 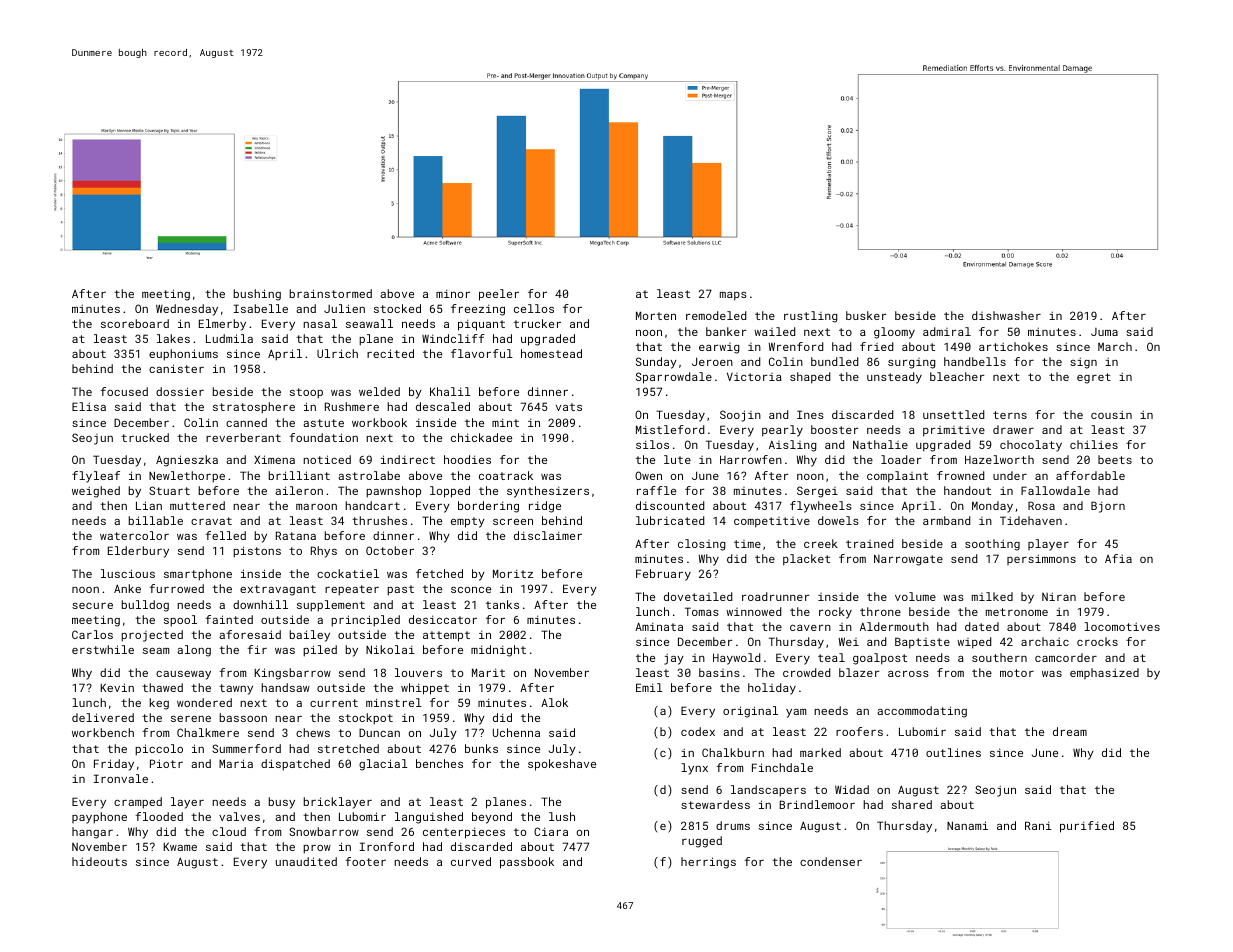 What do you see at coordinates (712, 361) in the screenshot?
I see `Jeroen` at bounding box center [712, 361].
